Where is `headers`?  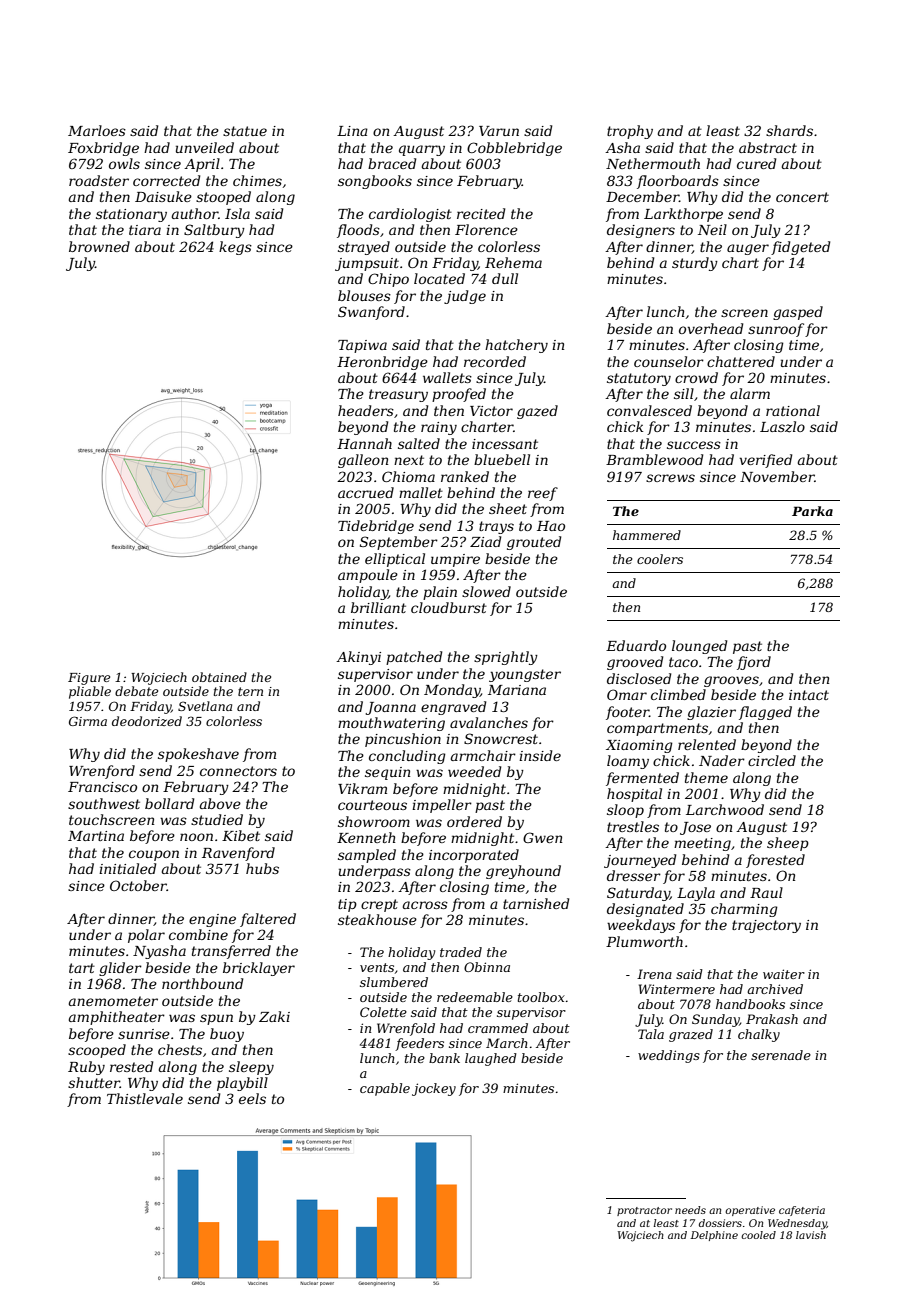 headers is located at coordinates (366, 410).
